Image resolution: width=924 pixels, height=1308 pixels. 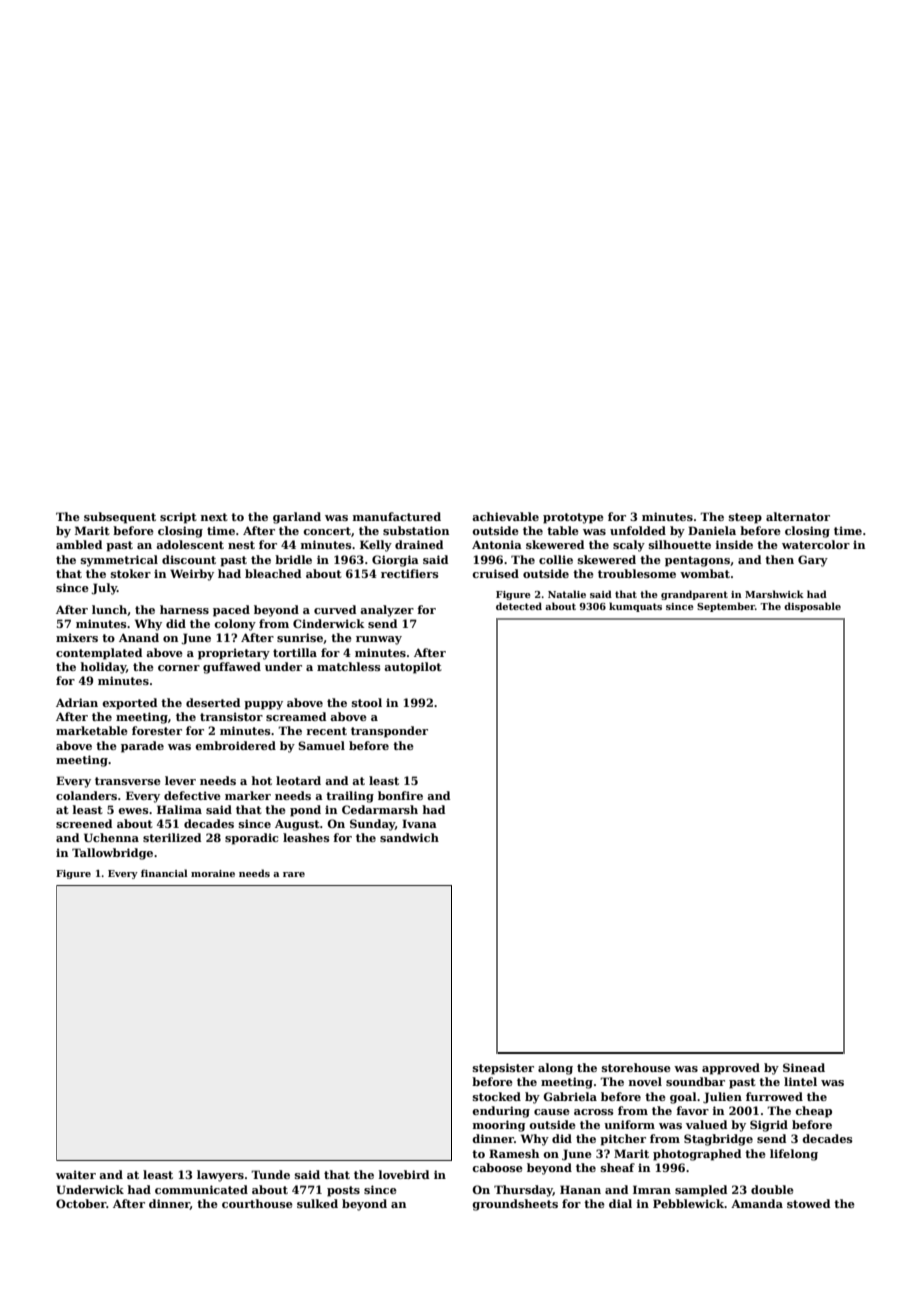 I want to click on deserted, so click(x=213, y=702).
